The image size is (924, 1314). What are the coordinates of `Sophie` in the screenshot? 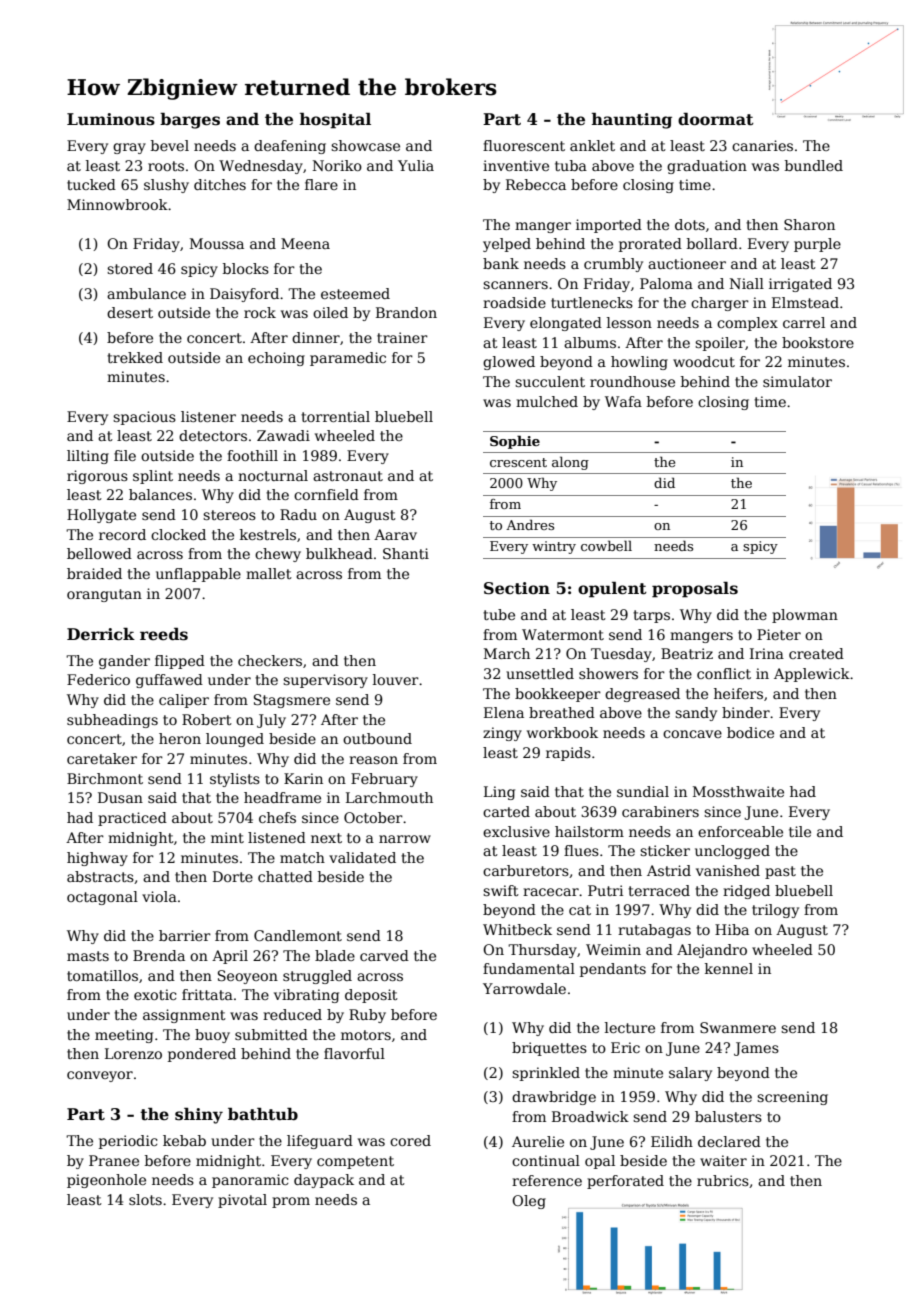 It's located at (515, 442).
